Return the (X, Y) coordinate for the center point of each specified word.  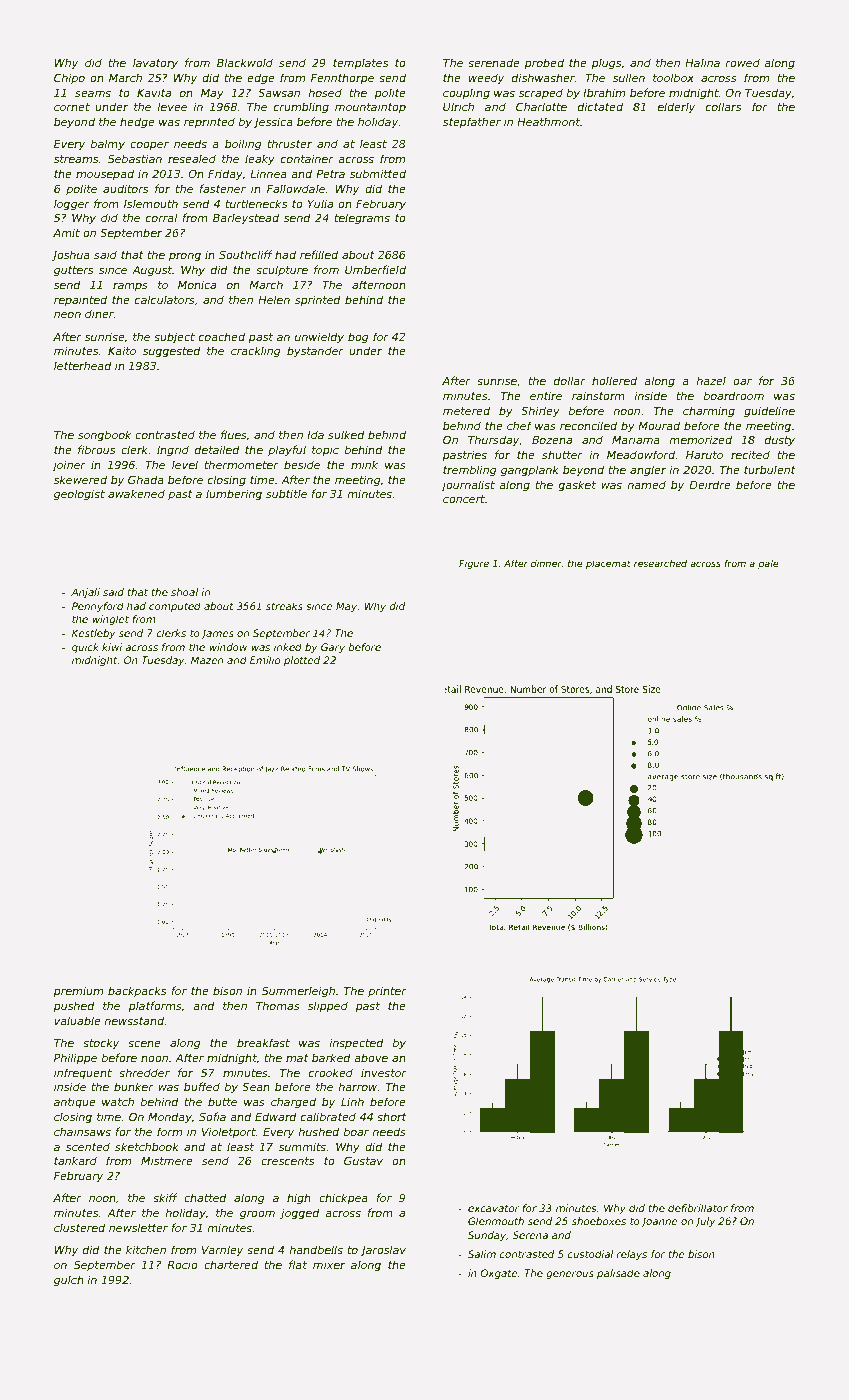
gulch (69, 1280)
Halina (702, 62)
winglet (110, 620)
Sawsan (279, 92)
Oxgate (498, 1274)
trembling (470, 470)
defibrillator (698, 1208)
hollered (614, 380)
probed (544, 63)
